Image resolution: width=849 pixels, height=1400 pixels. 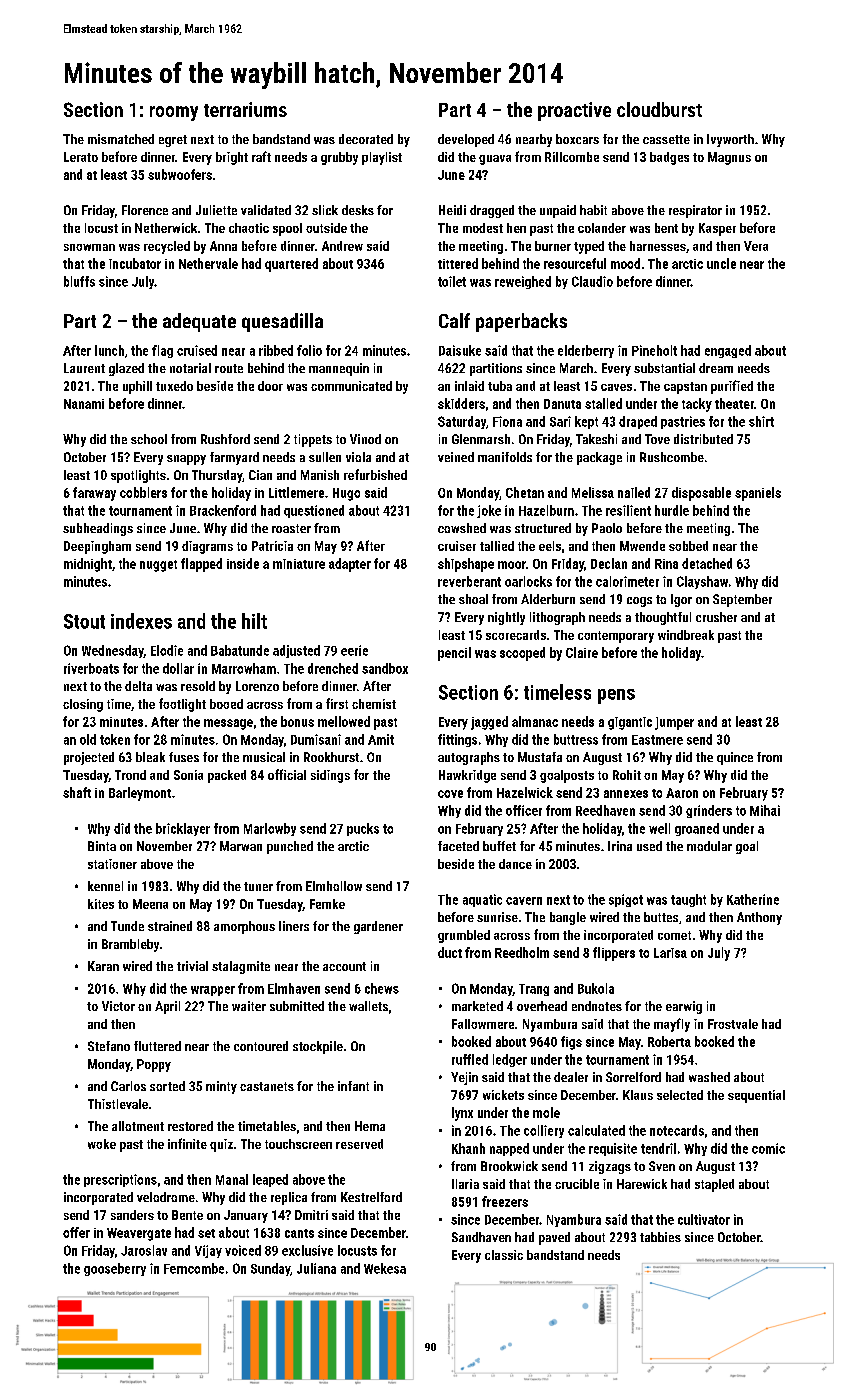 What do you see at coordinates (677, 1130) in the screenshot?
I see `notecards` at bounding box center [677, 1130].
